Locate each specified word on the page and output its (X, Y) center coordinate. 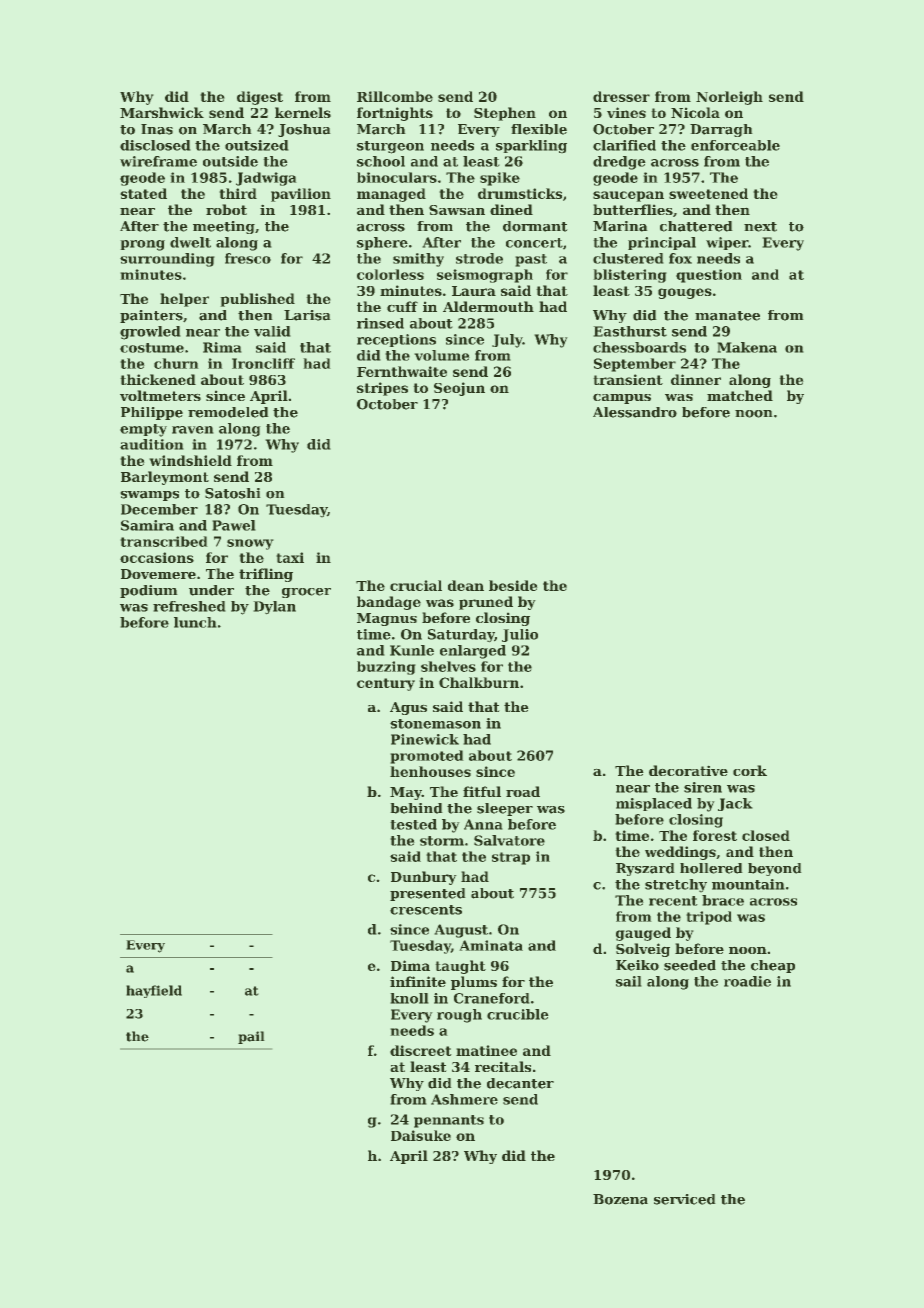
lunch (195, 622)
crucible (517, 1014)
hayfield (154, 991)
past (531, 260)
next (760, 227)
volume (442, 355)
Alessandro (635, 412)
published (258, 300)
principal (662, 243)
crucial (416, 585)
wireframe (158, 161)
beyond (774, 869)
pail (251, 1037)
